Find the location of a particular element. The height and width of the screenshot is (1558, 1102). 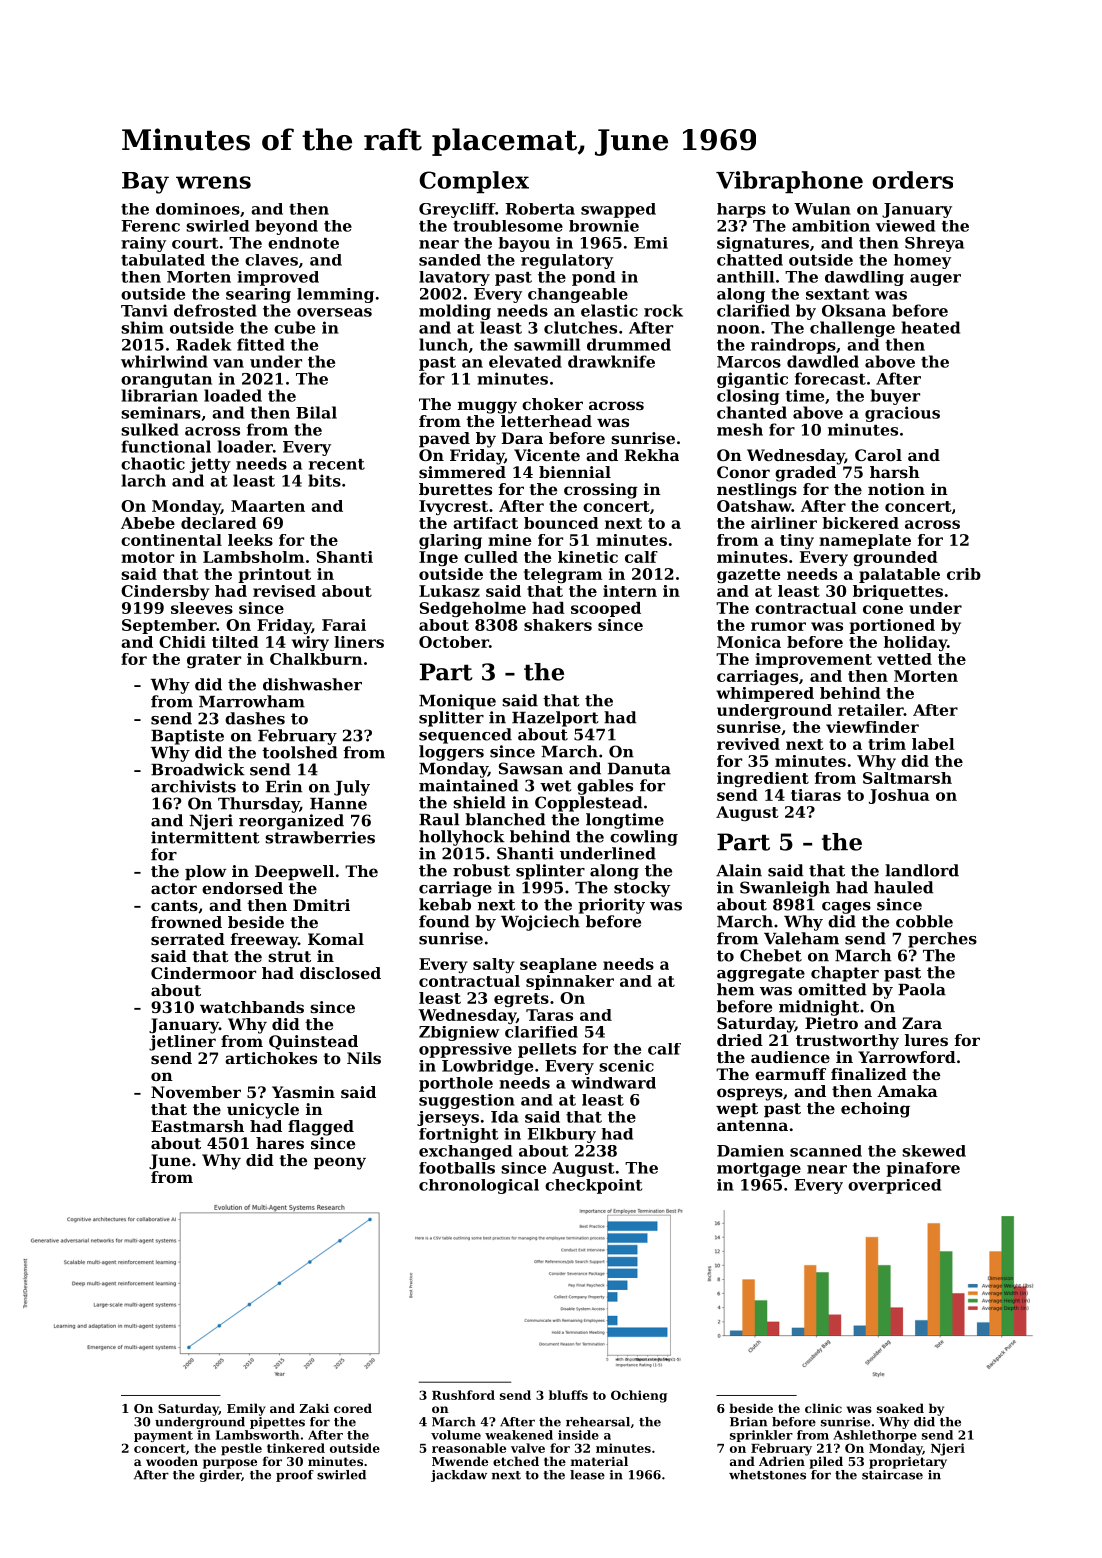

proof is located at coordinates (295, 1476).
